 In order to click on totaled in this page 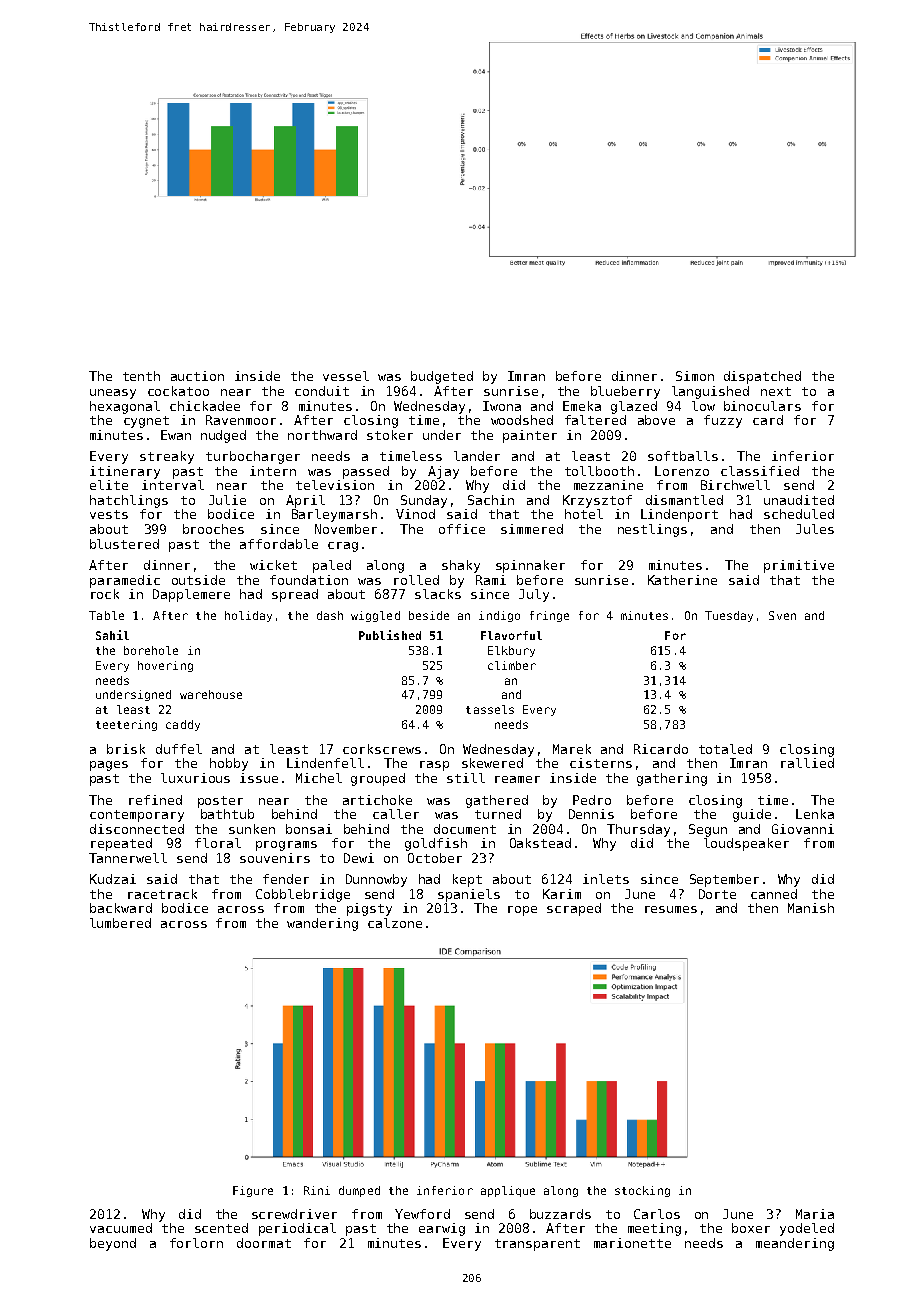, I will do `click(725, 749)`.
